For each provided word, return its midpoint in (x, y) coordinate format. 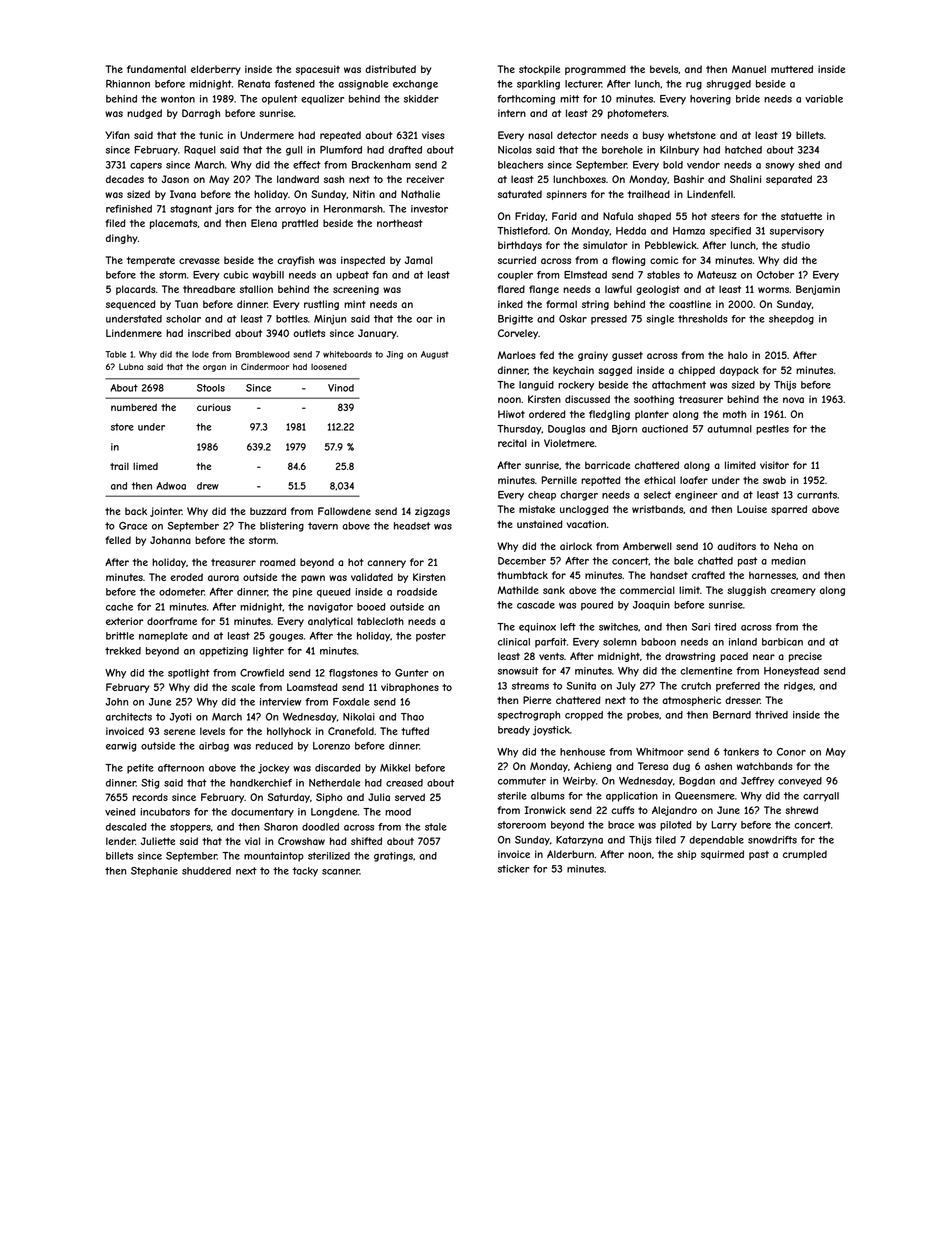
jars (224, 210)
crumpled (805, 855)
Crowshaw (301, 841)
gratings (393, 857)
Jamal (419, 260)
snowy (780, 167)
